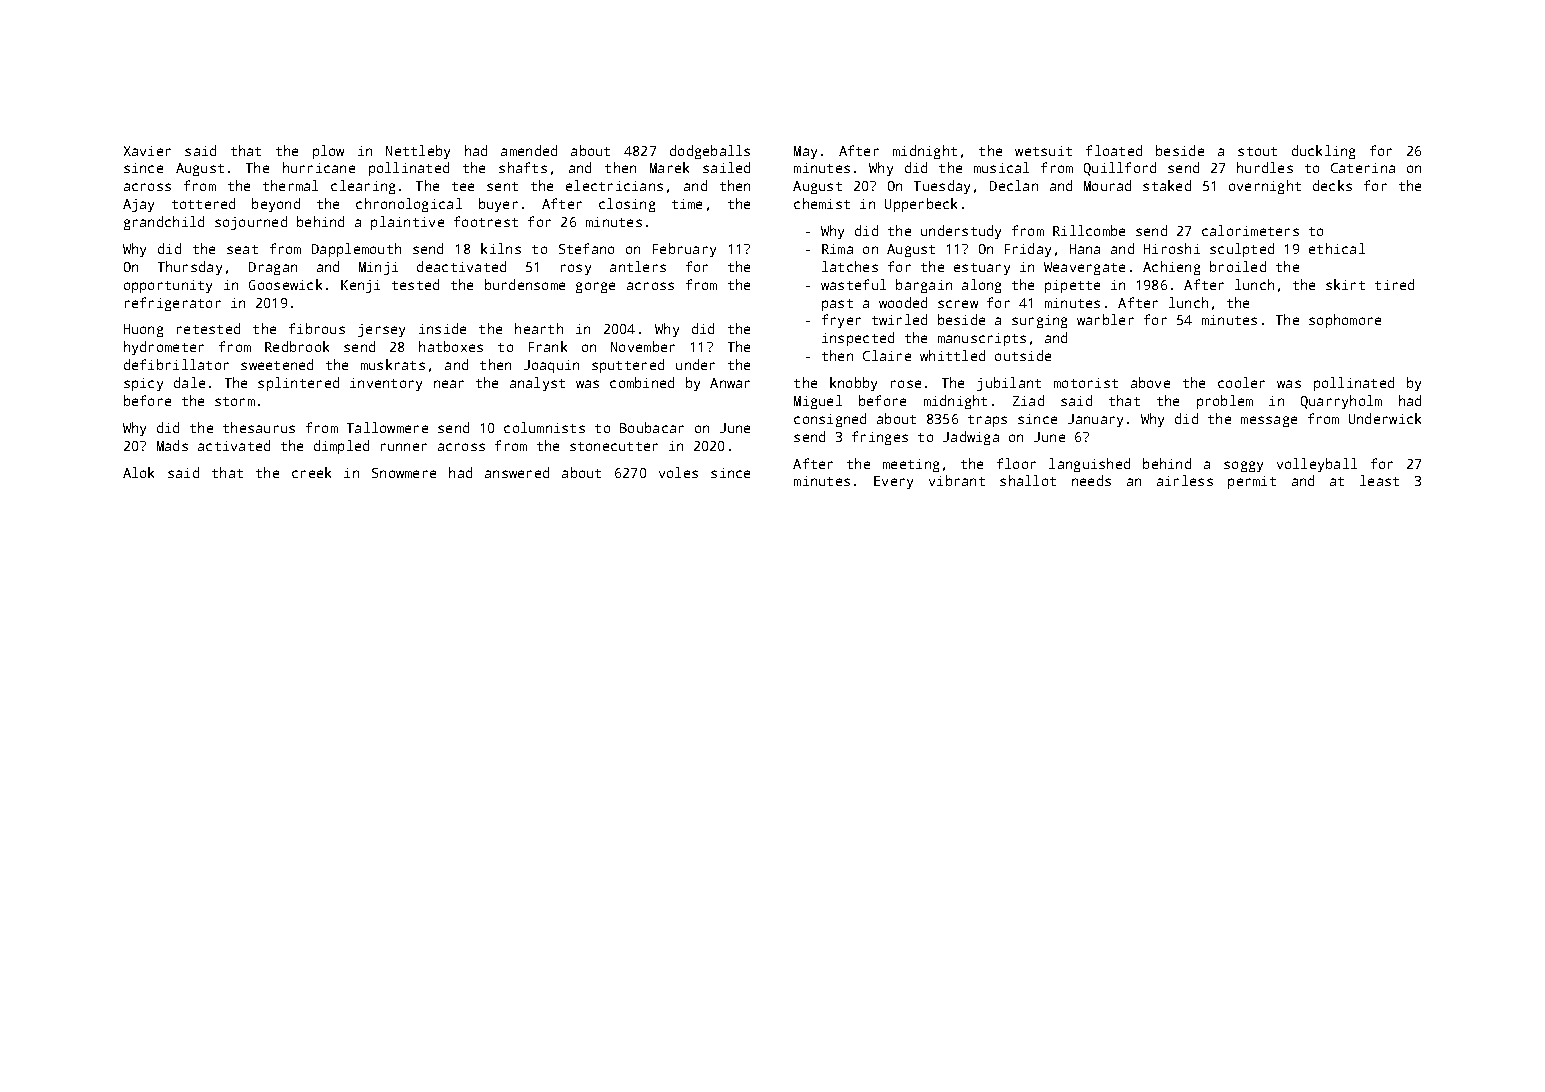 Image resolution: width=1545 pixels, height=1092 pixels. I want to click on sophomore, so click(1345, 321).
